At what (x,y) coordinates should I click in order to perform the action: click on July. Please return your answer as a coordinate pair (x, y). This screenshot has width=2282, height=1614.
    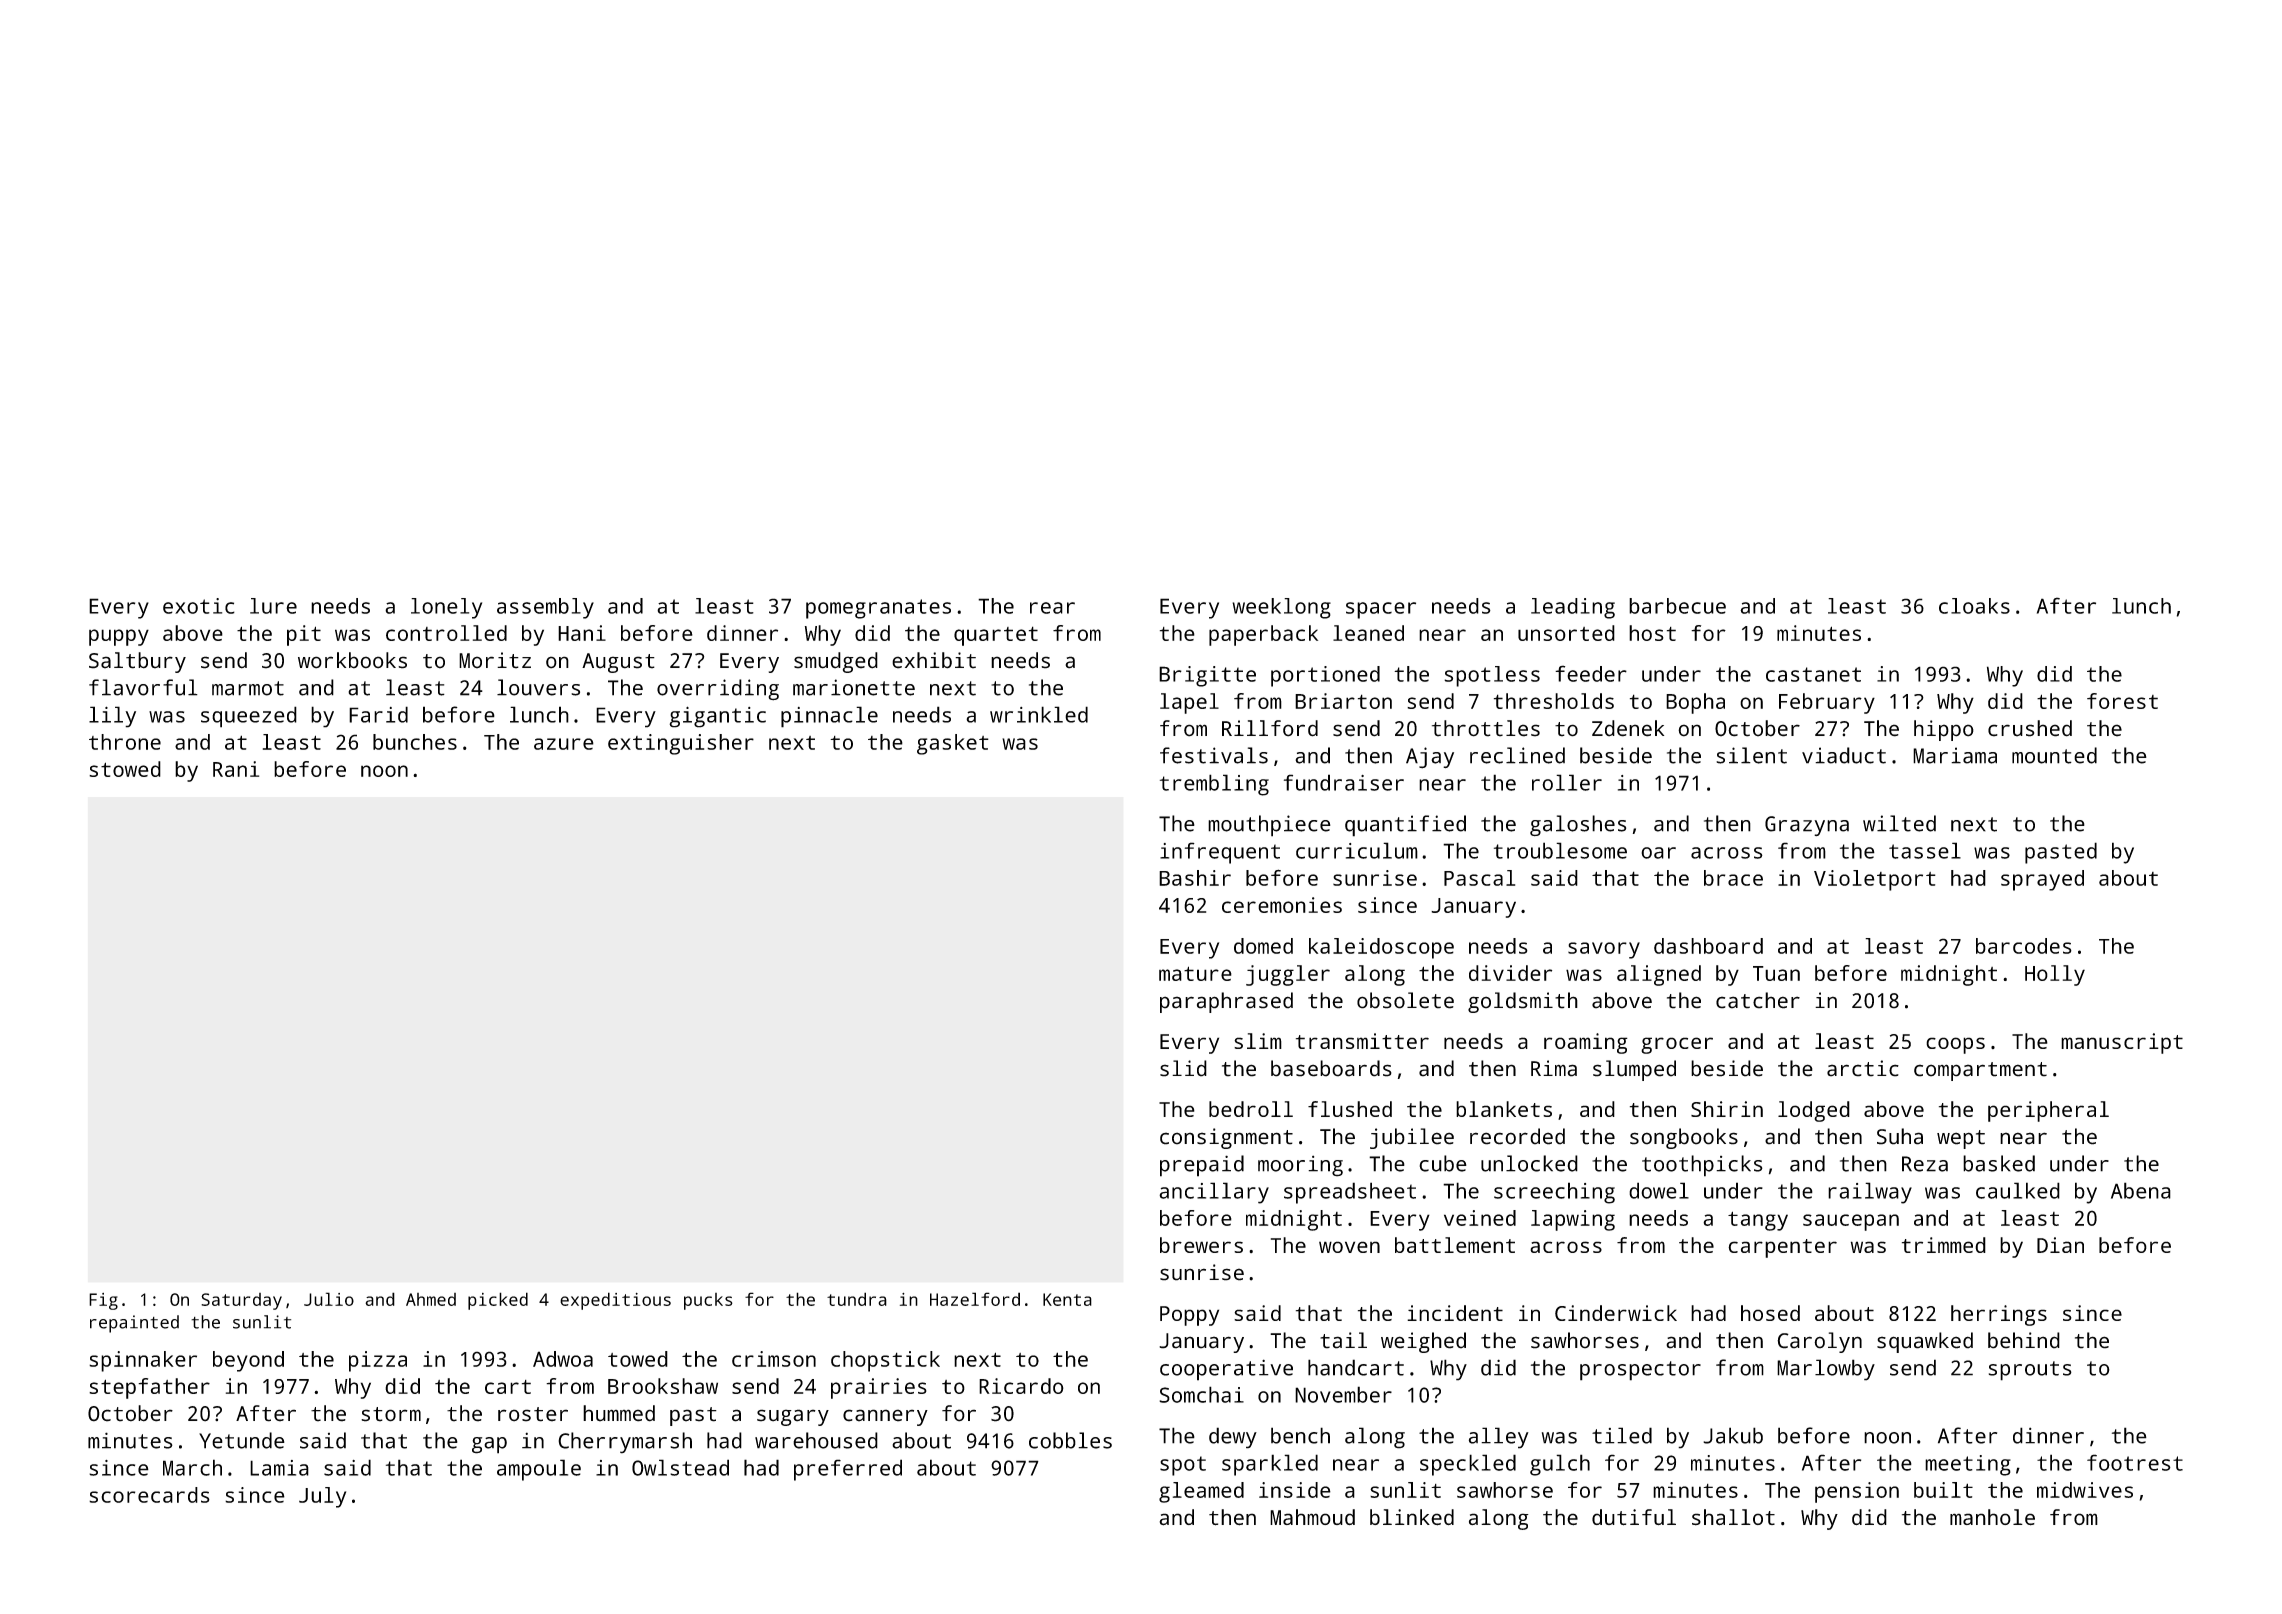
    Looking at the image, I should click on (322, 1497).
